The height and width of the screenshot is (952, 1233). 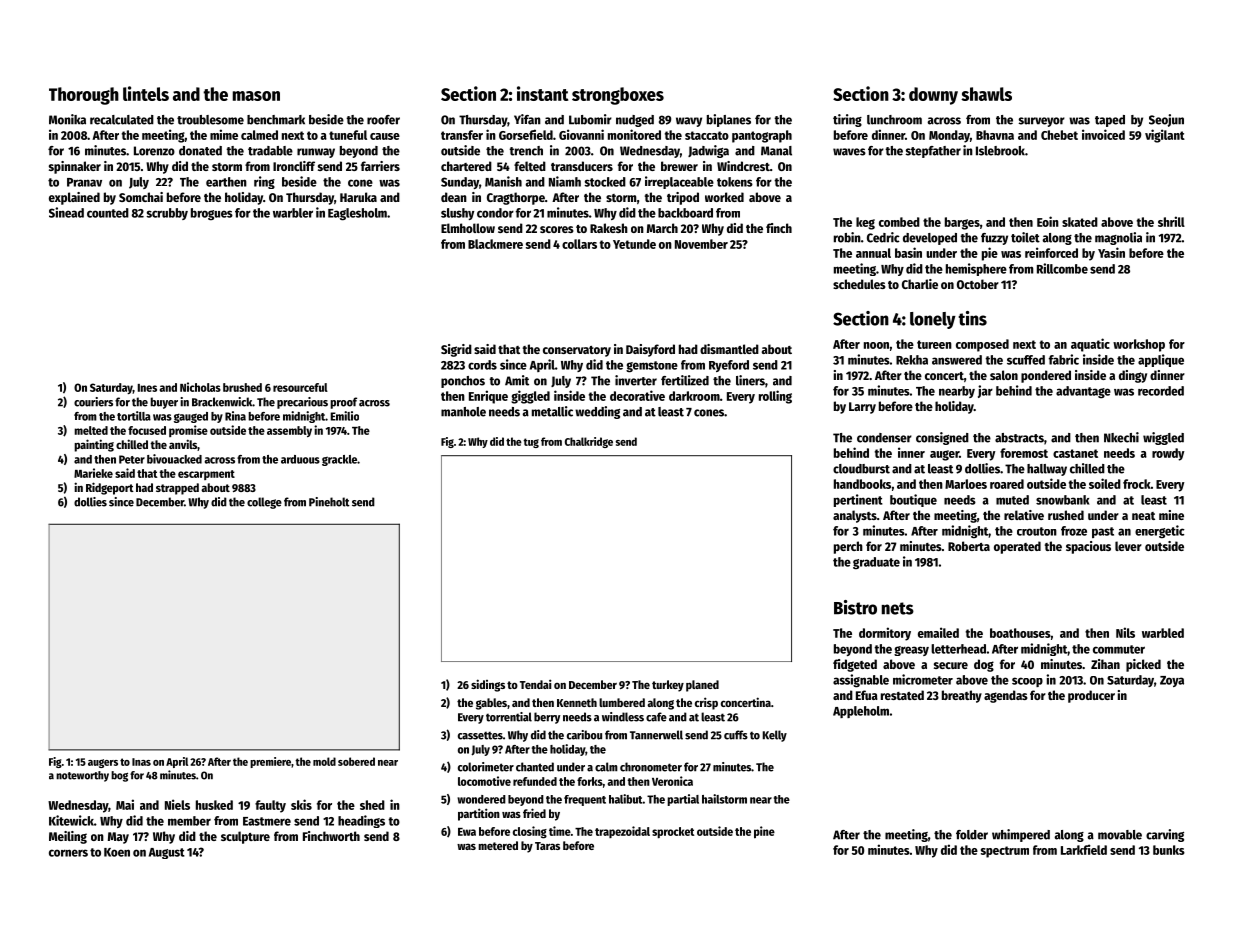 I want to click on lunchroom, so click(x=894, y=120).
